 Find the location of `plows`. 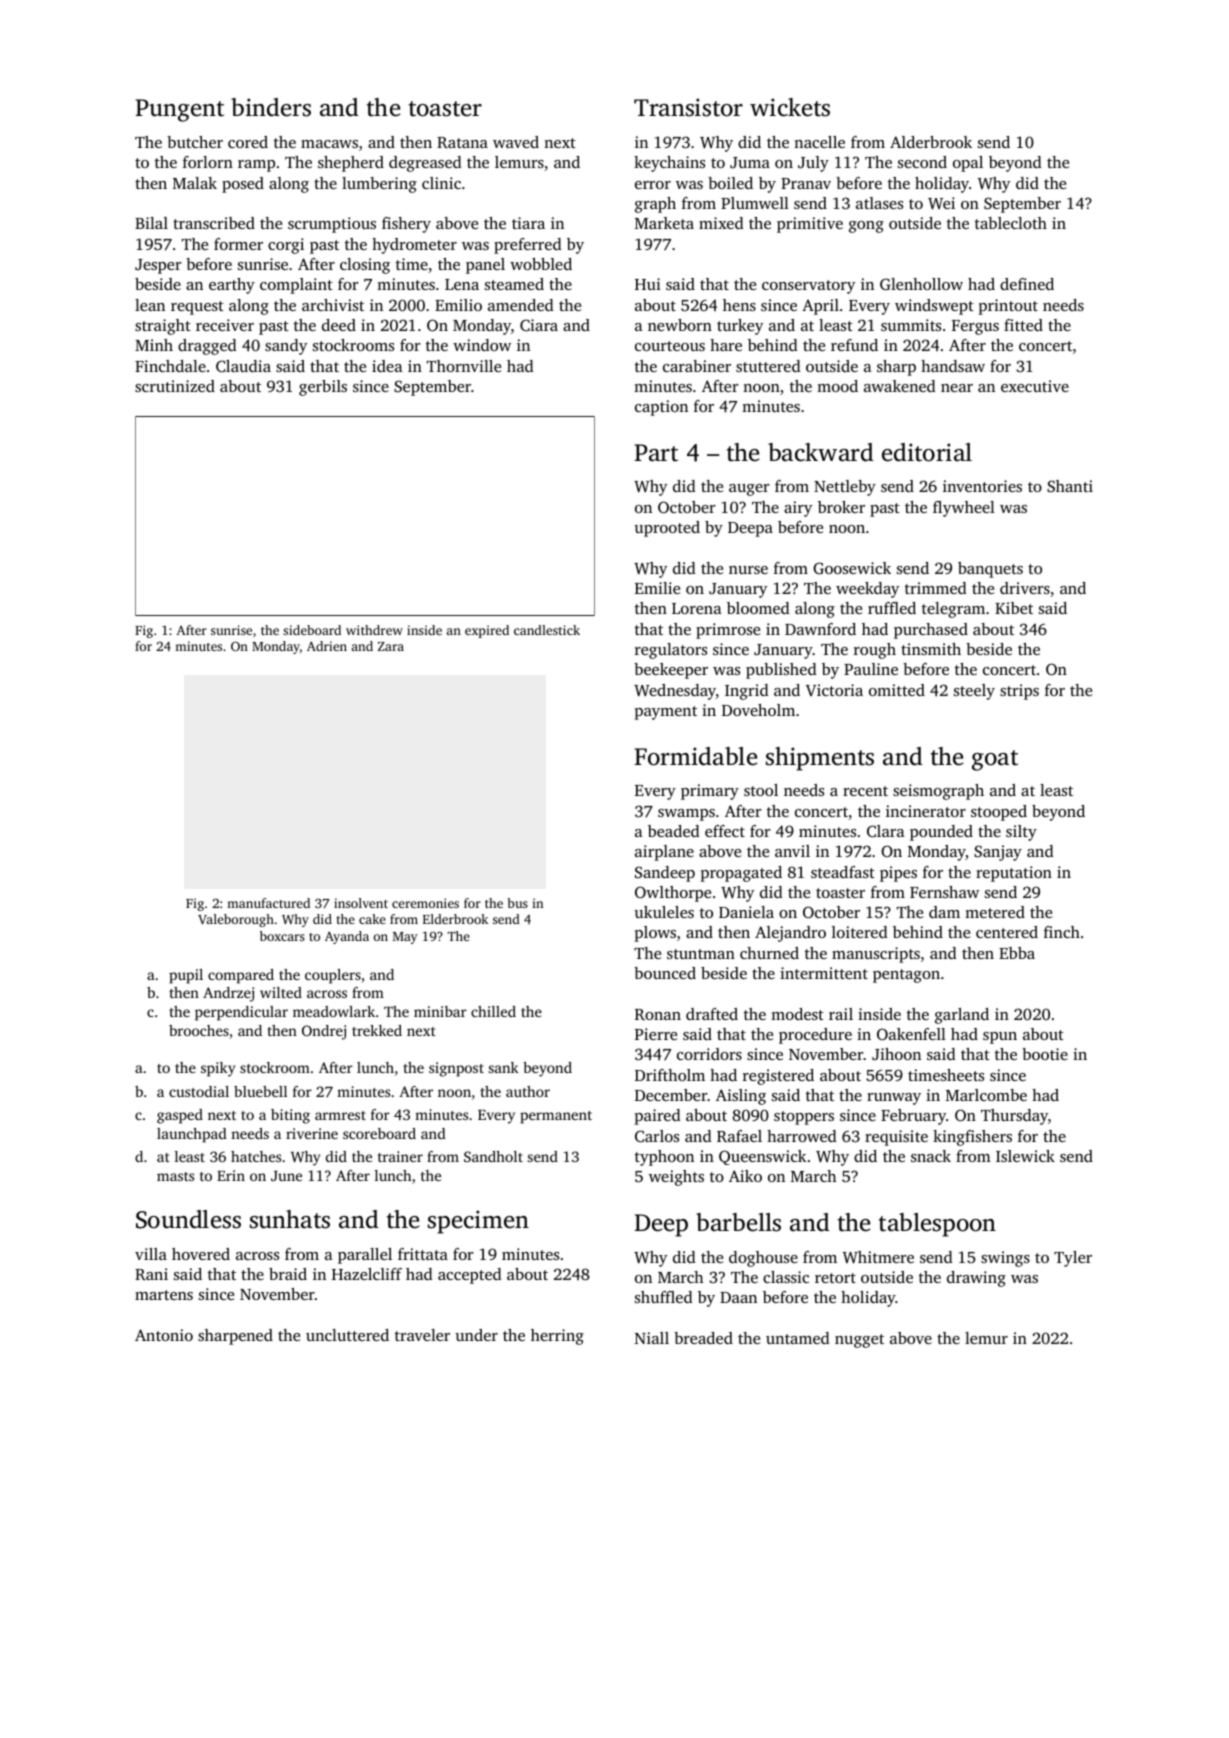

plows is located at coordinates (655, 934).
